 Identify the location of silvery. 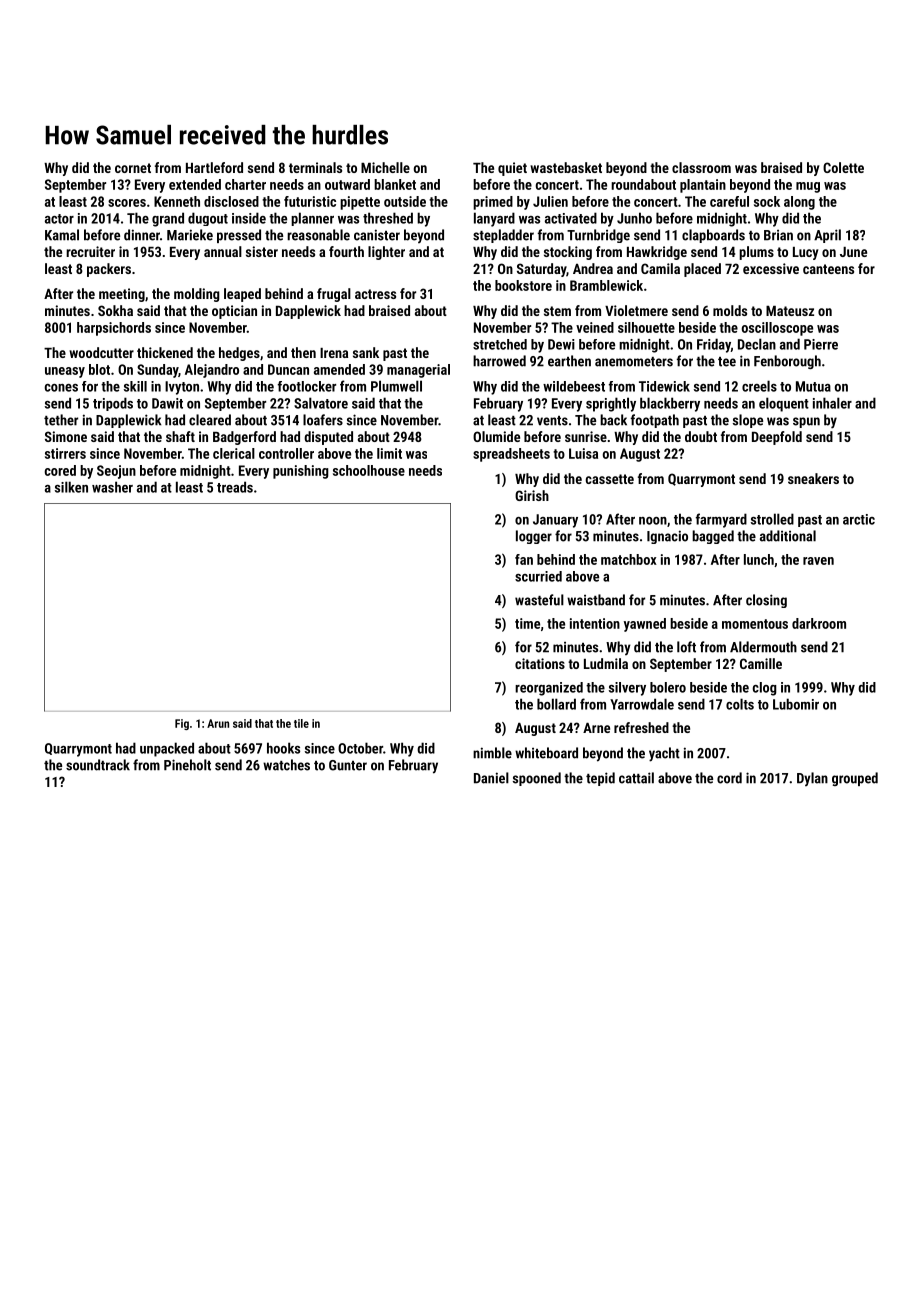
(627, 689).
